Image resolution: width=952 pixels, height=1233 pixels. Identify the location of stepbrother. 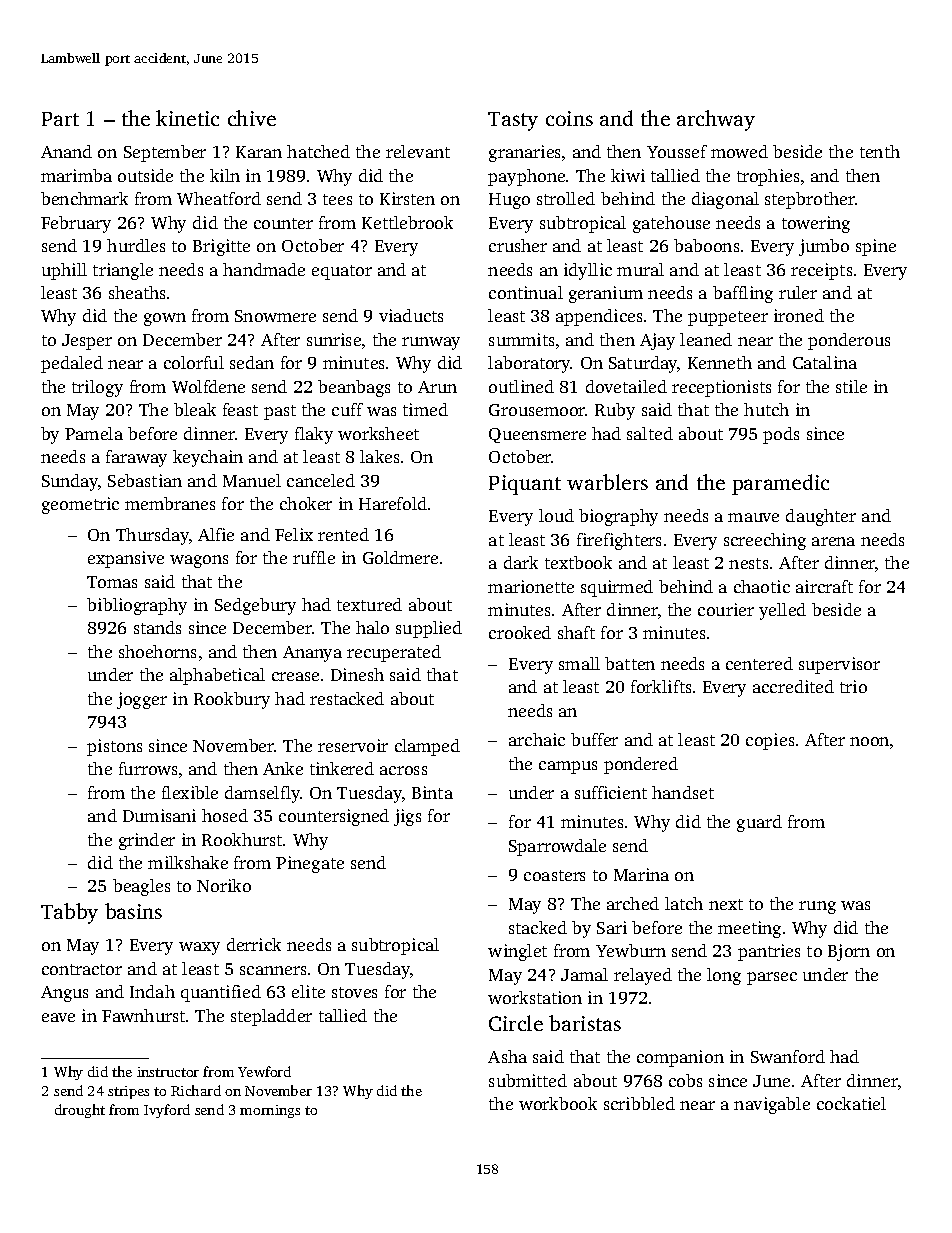
(810, 200).
